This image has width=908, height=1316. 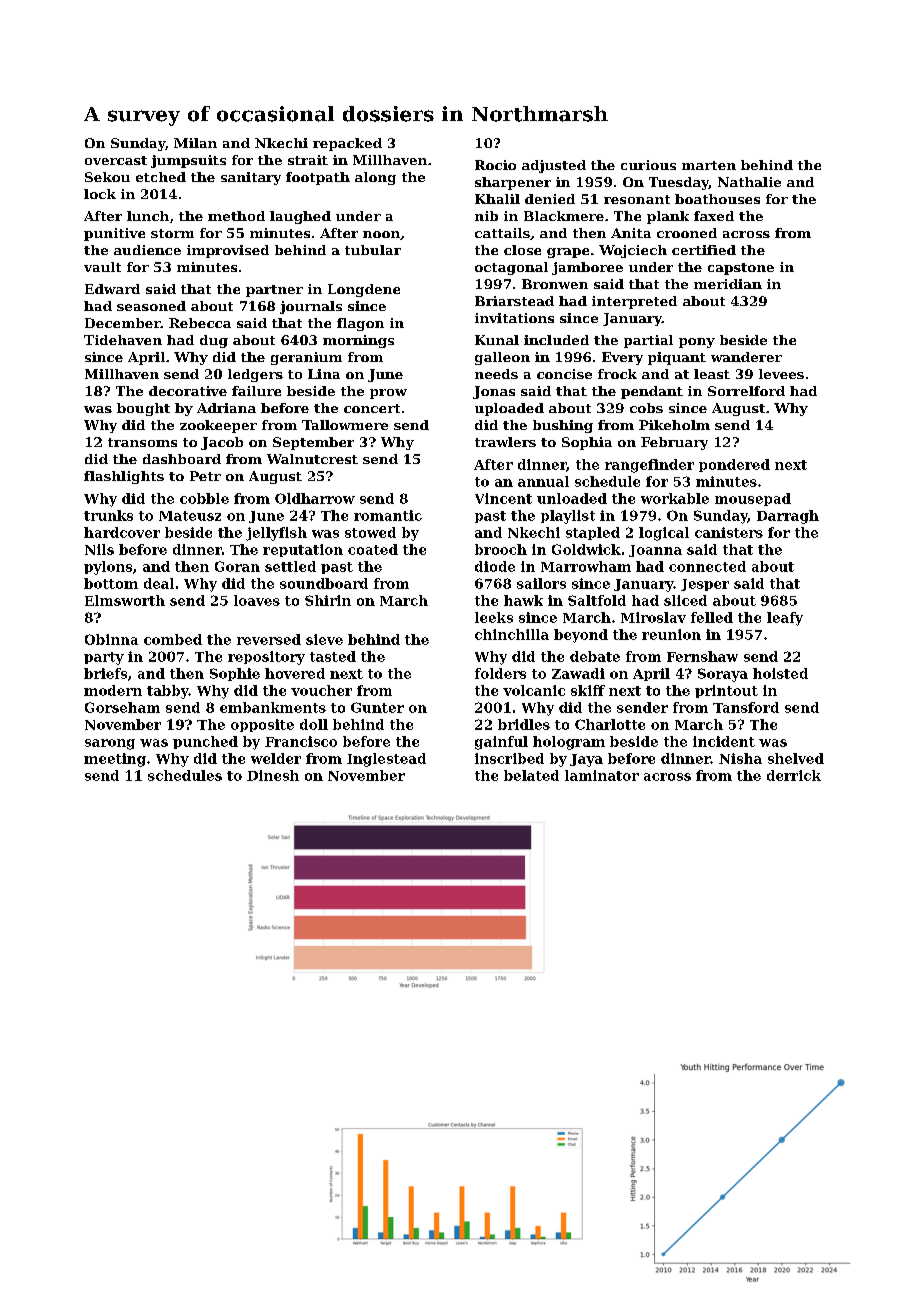 What do you see at coordinates (497, 340) in the image?
I see `Kunal` at bounding box center [497, 340].
